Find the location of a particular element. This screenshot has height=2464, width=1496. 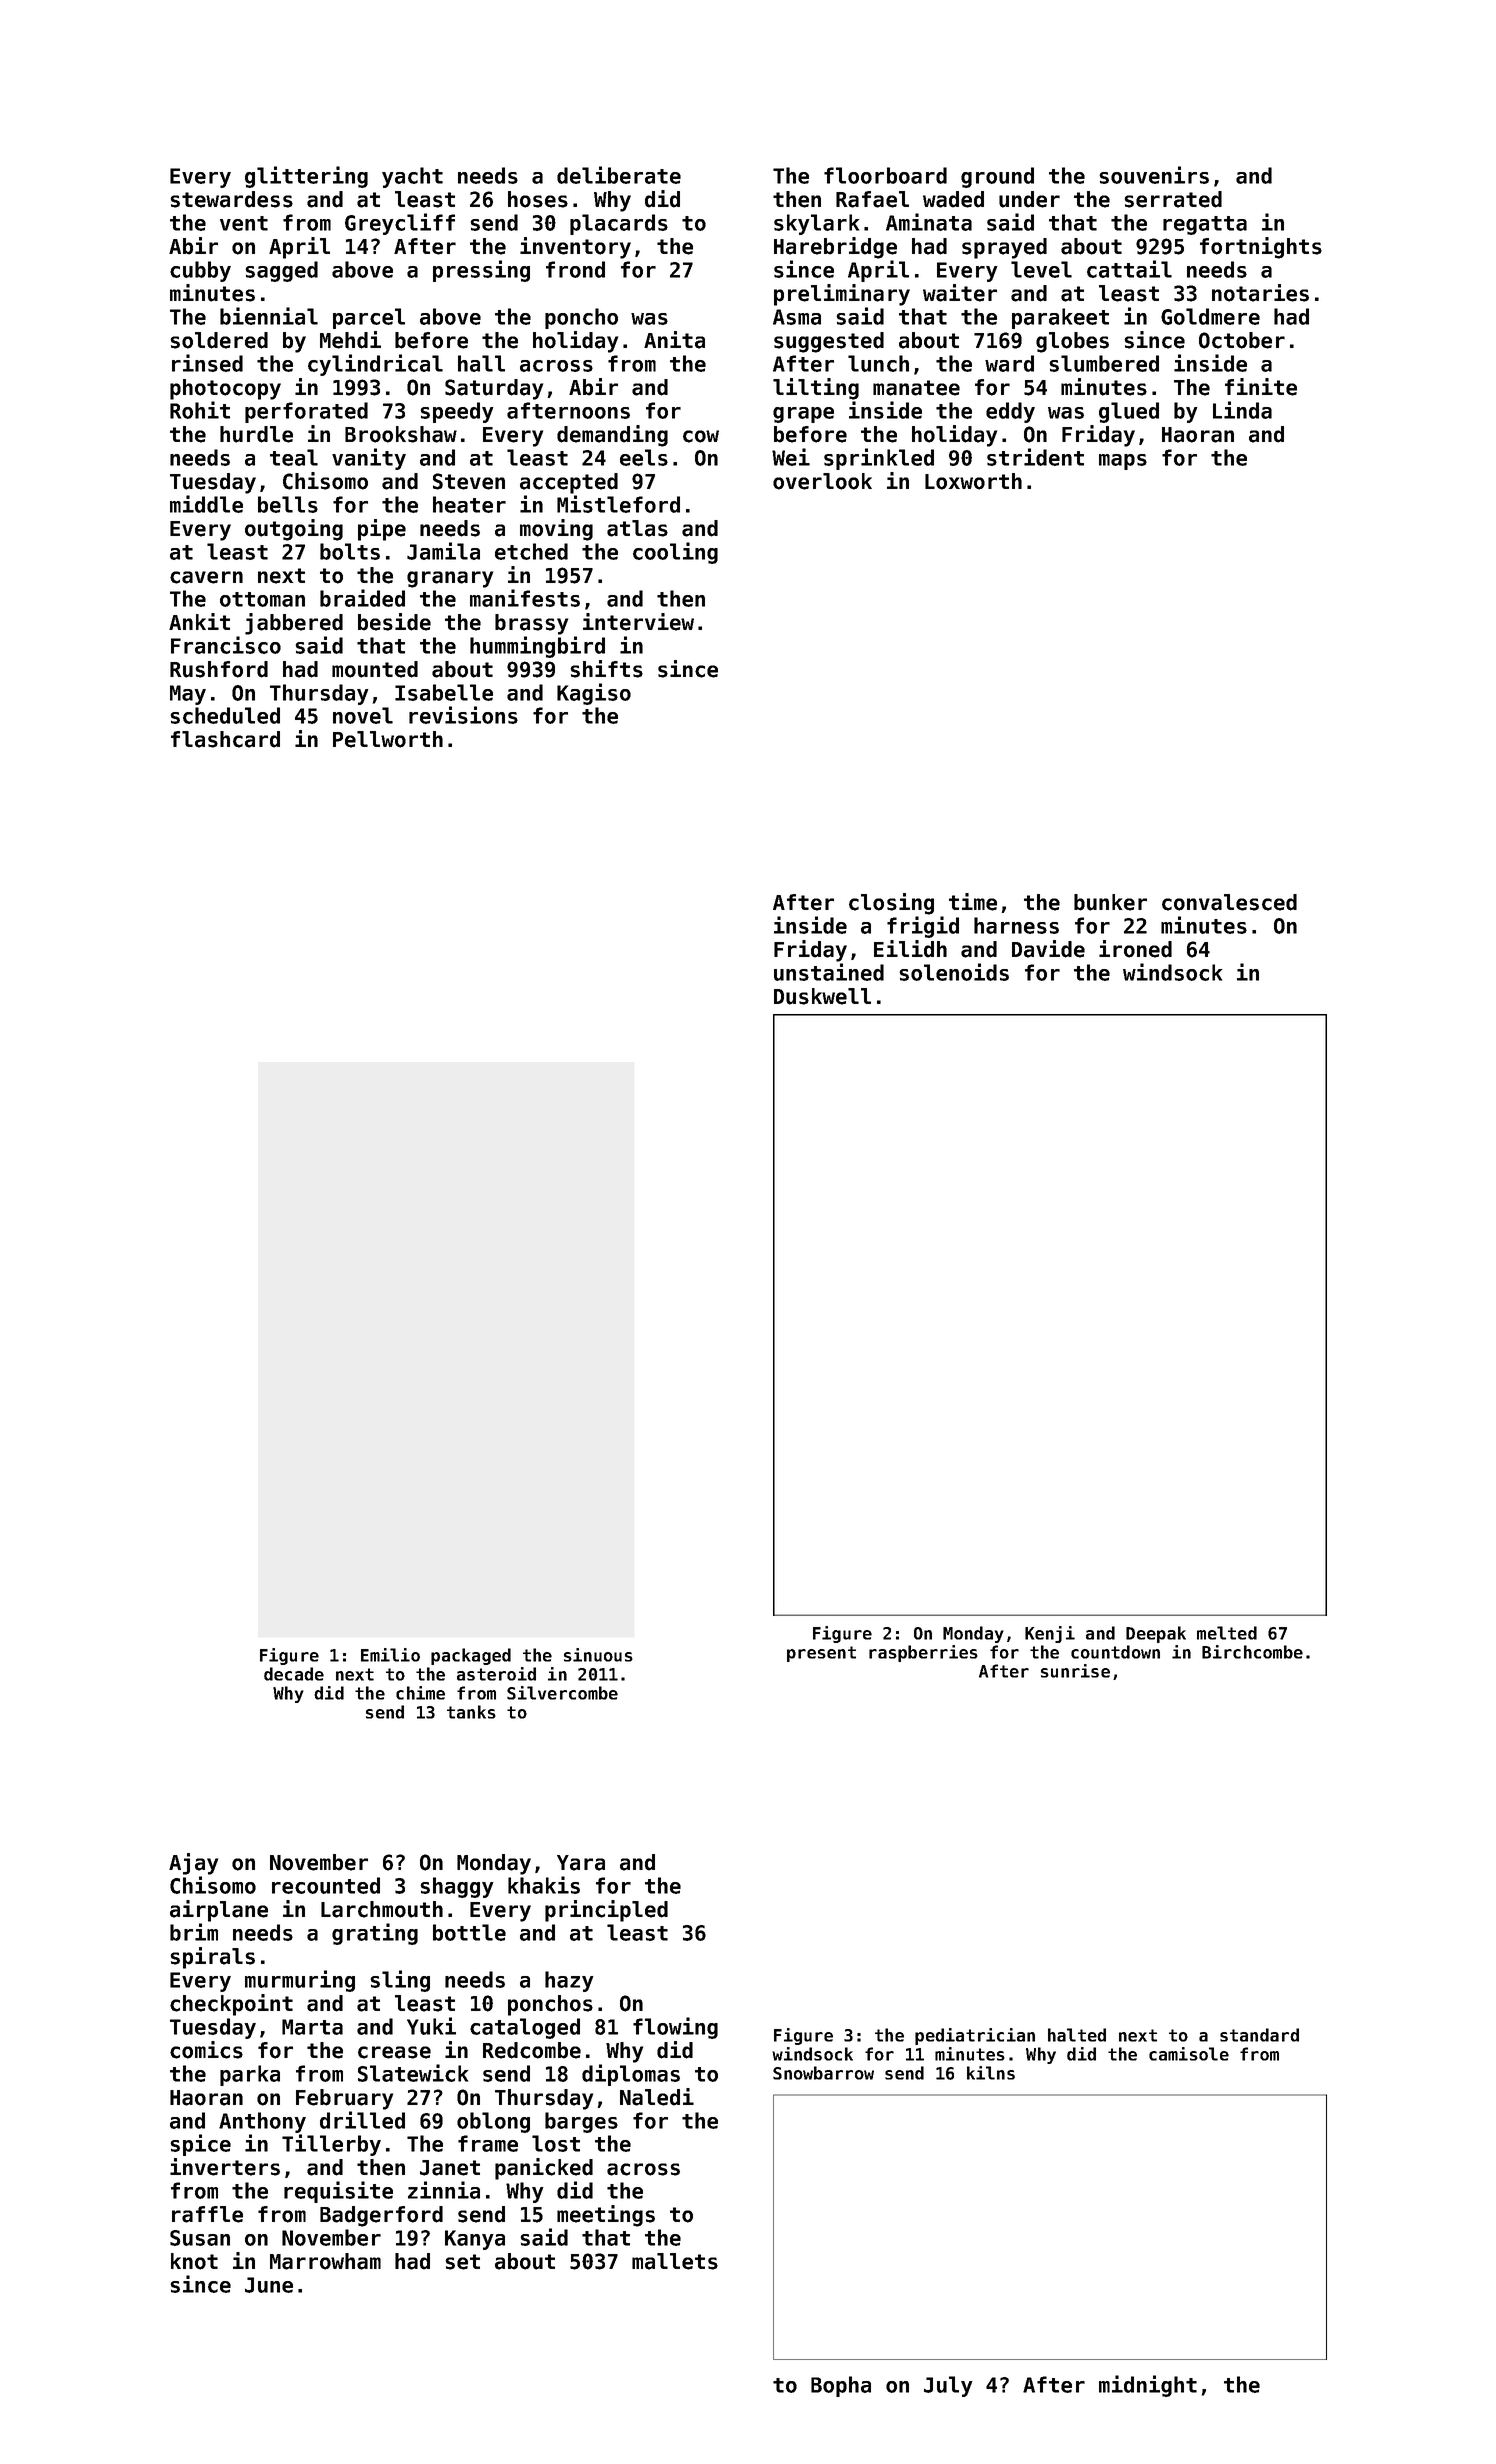

present is located at coordinates (821, 1654).
